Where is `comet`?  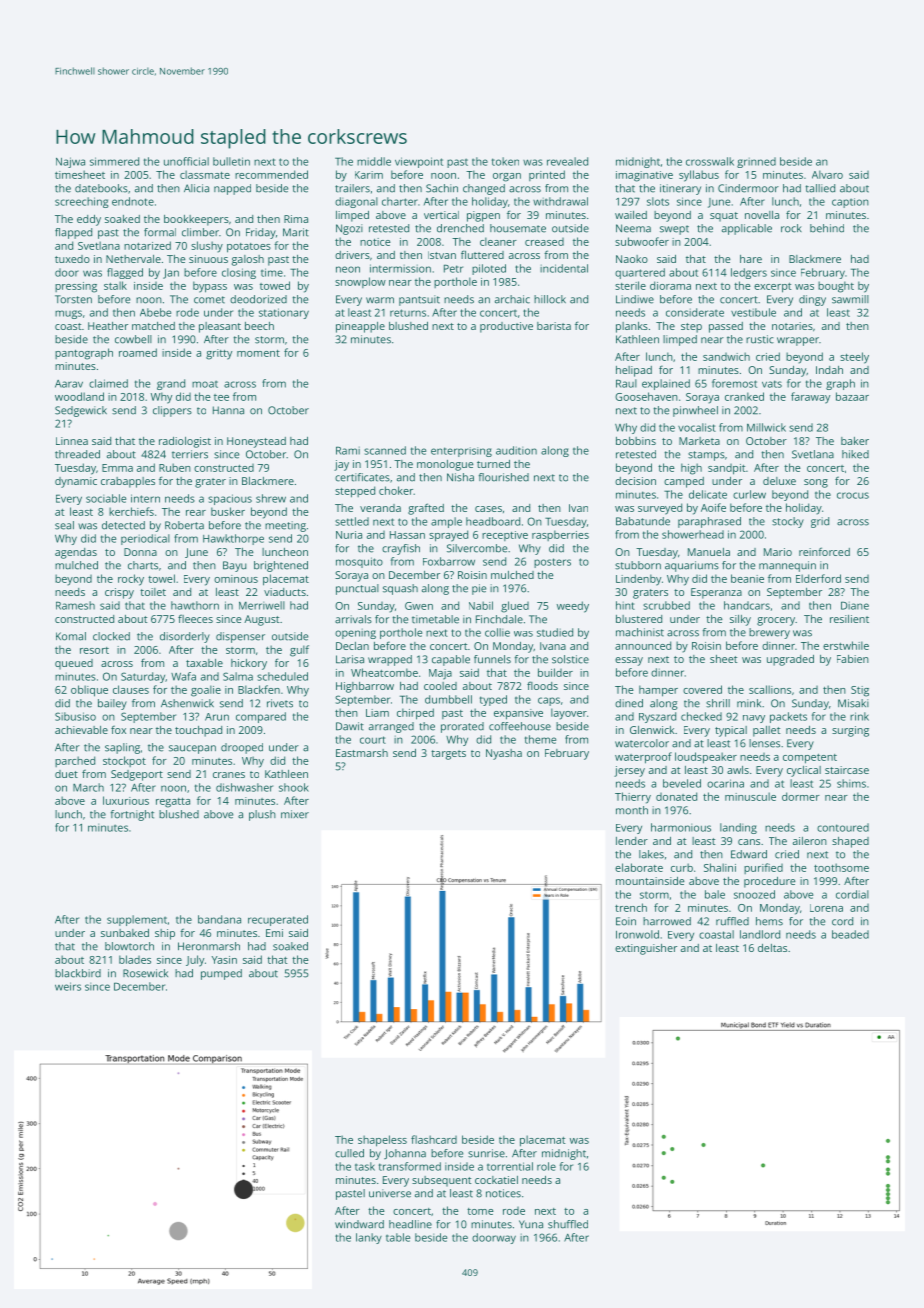 comet is located at coordinates (209, 300).
